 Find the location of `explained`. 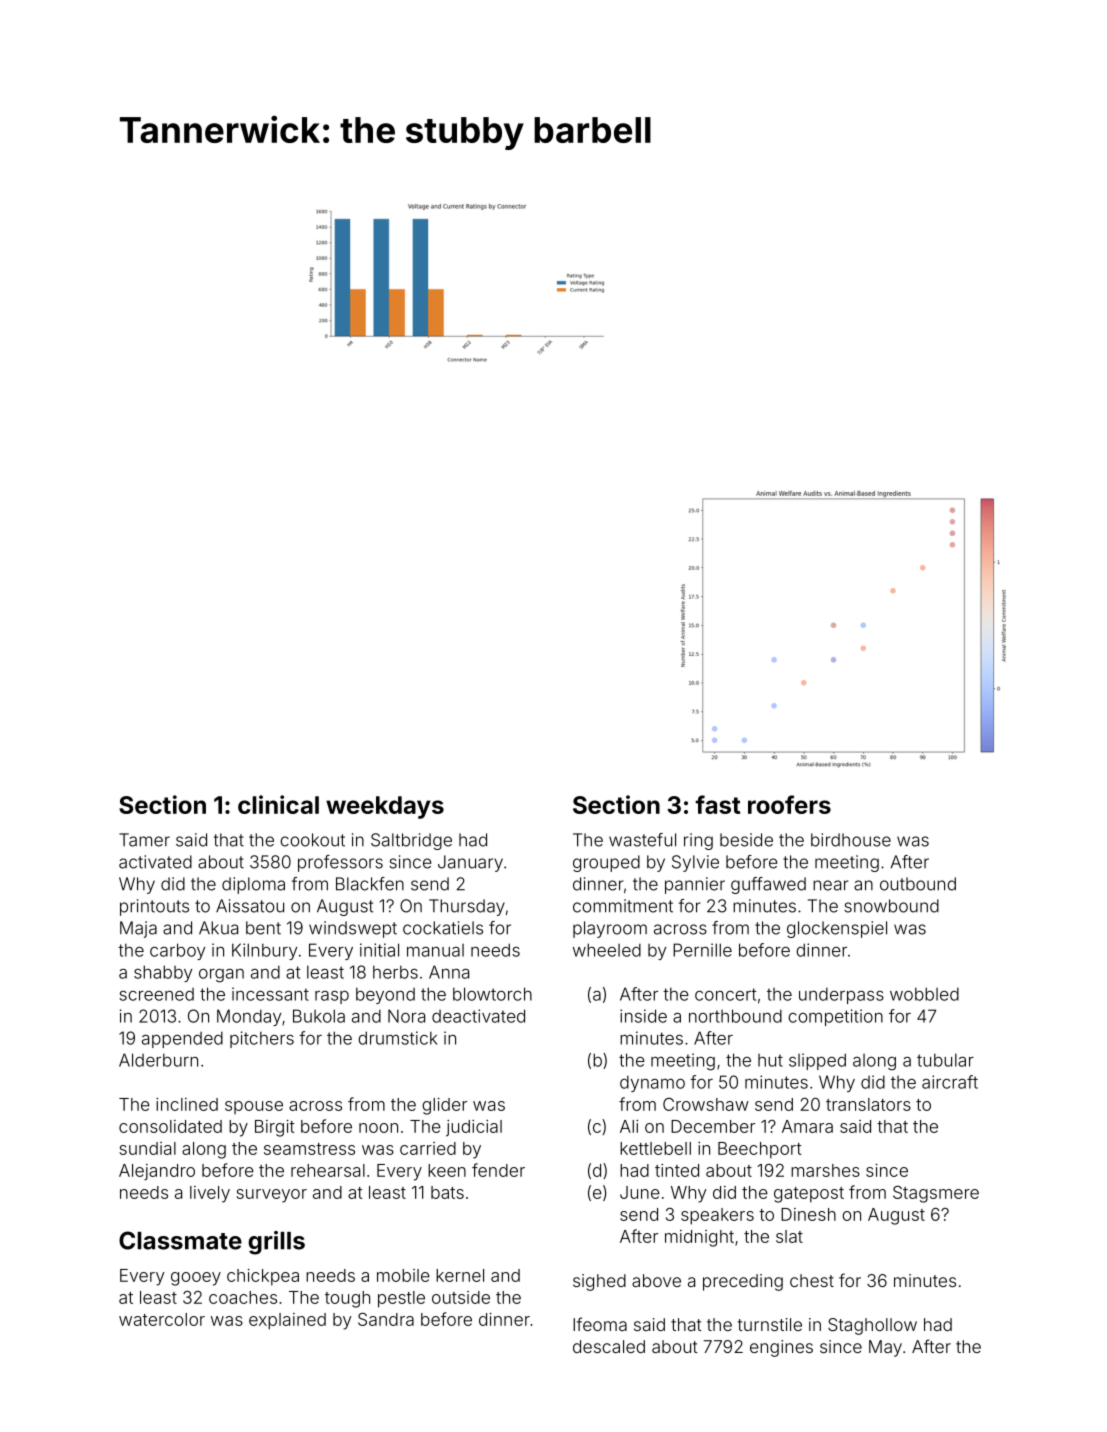

explained is located at coordinates (287, 1321).
